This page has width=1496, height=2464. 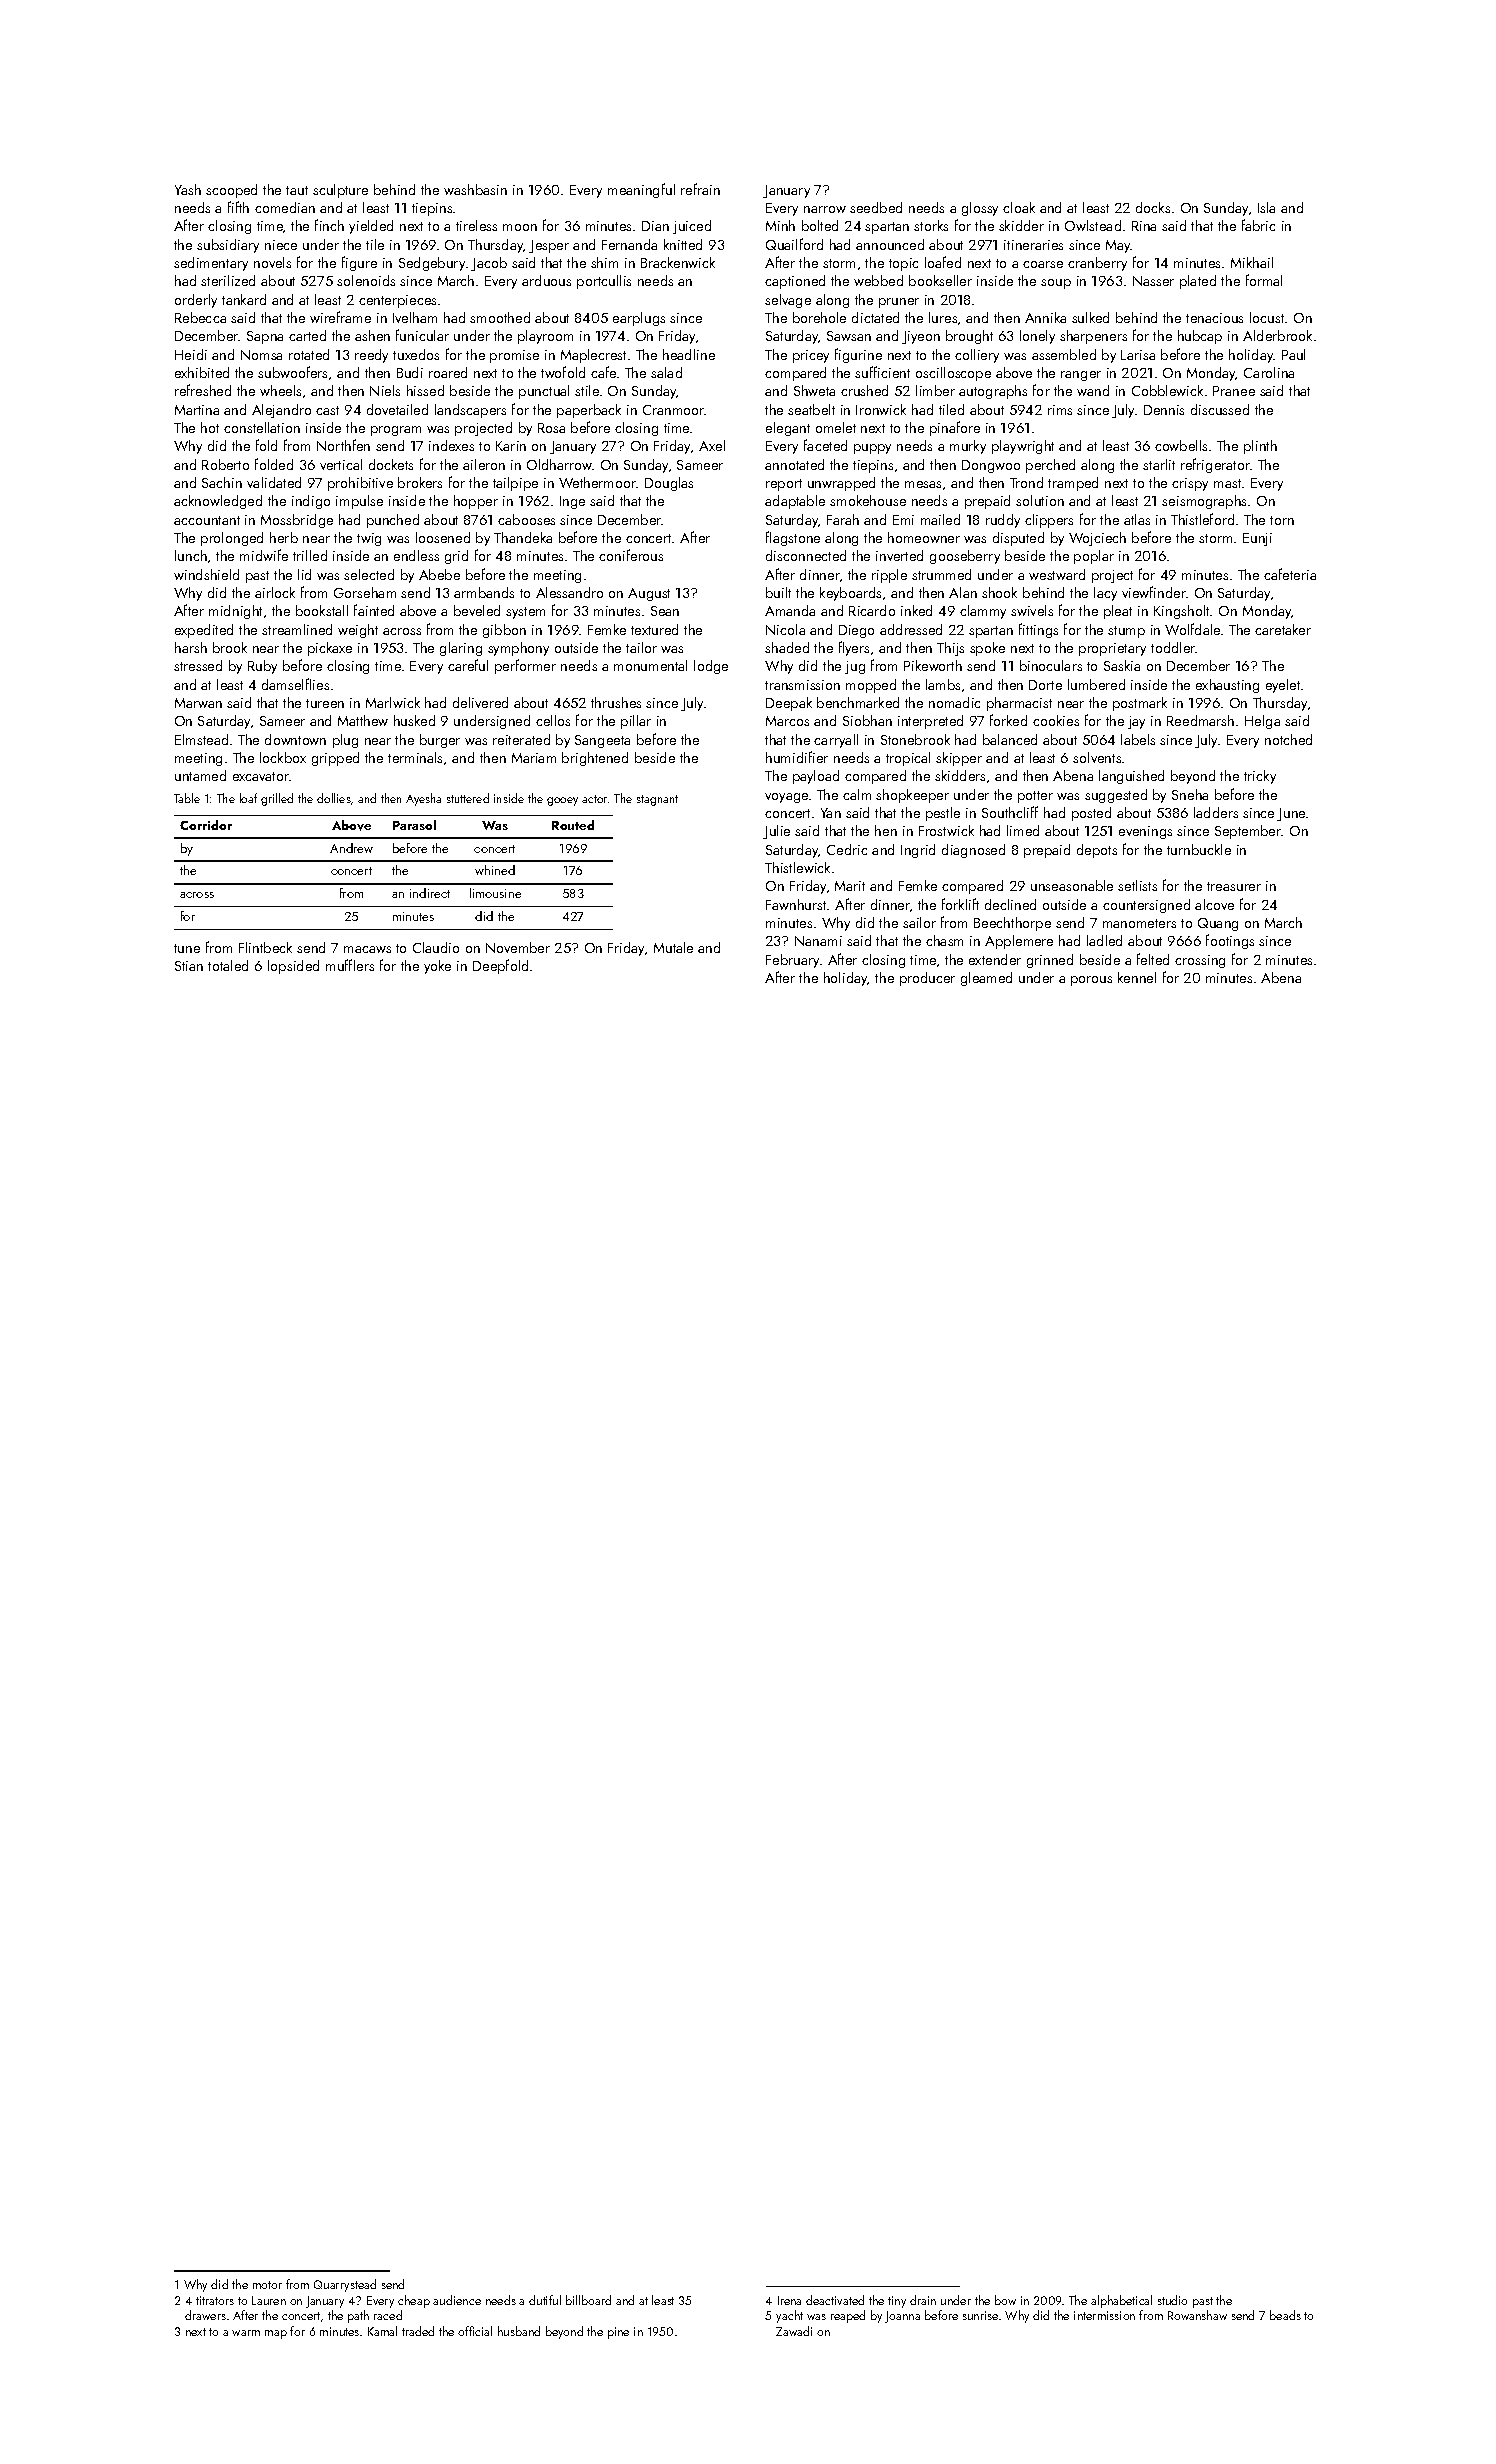 I want to click on studio, so click(x=1172, y=2300).
